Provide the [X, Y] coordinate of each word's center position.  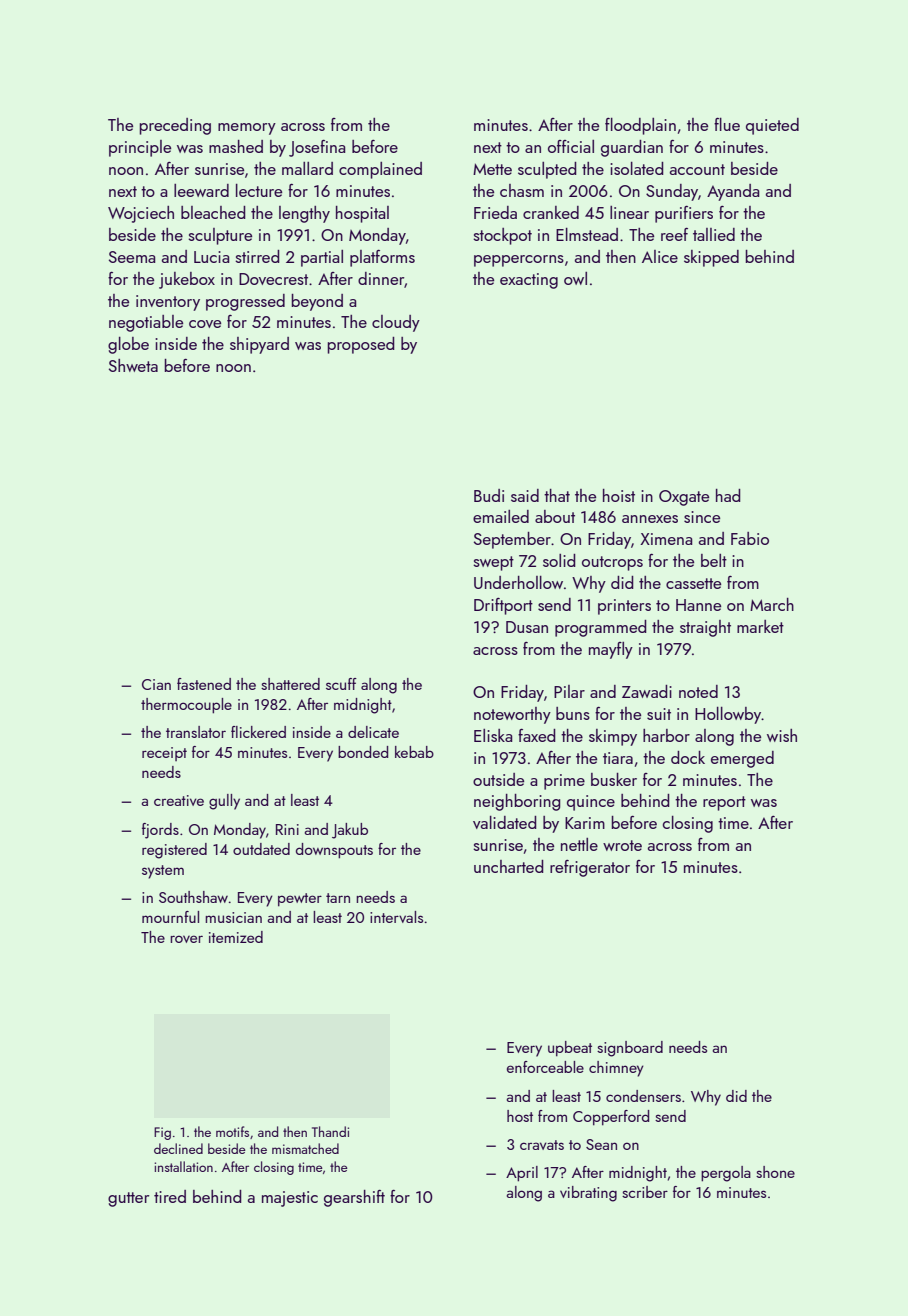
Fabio [750, 538]
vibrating [588, 1194]
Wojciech [141, 214]
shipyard [259, 345]
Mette [492, 169]
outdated [261, 849]
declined [178, 1148]
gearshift [354, 1198]
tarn [338, 898]
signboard [630, 1049]
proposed [361, 345]
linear [629, 212]
